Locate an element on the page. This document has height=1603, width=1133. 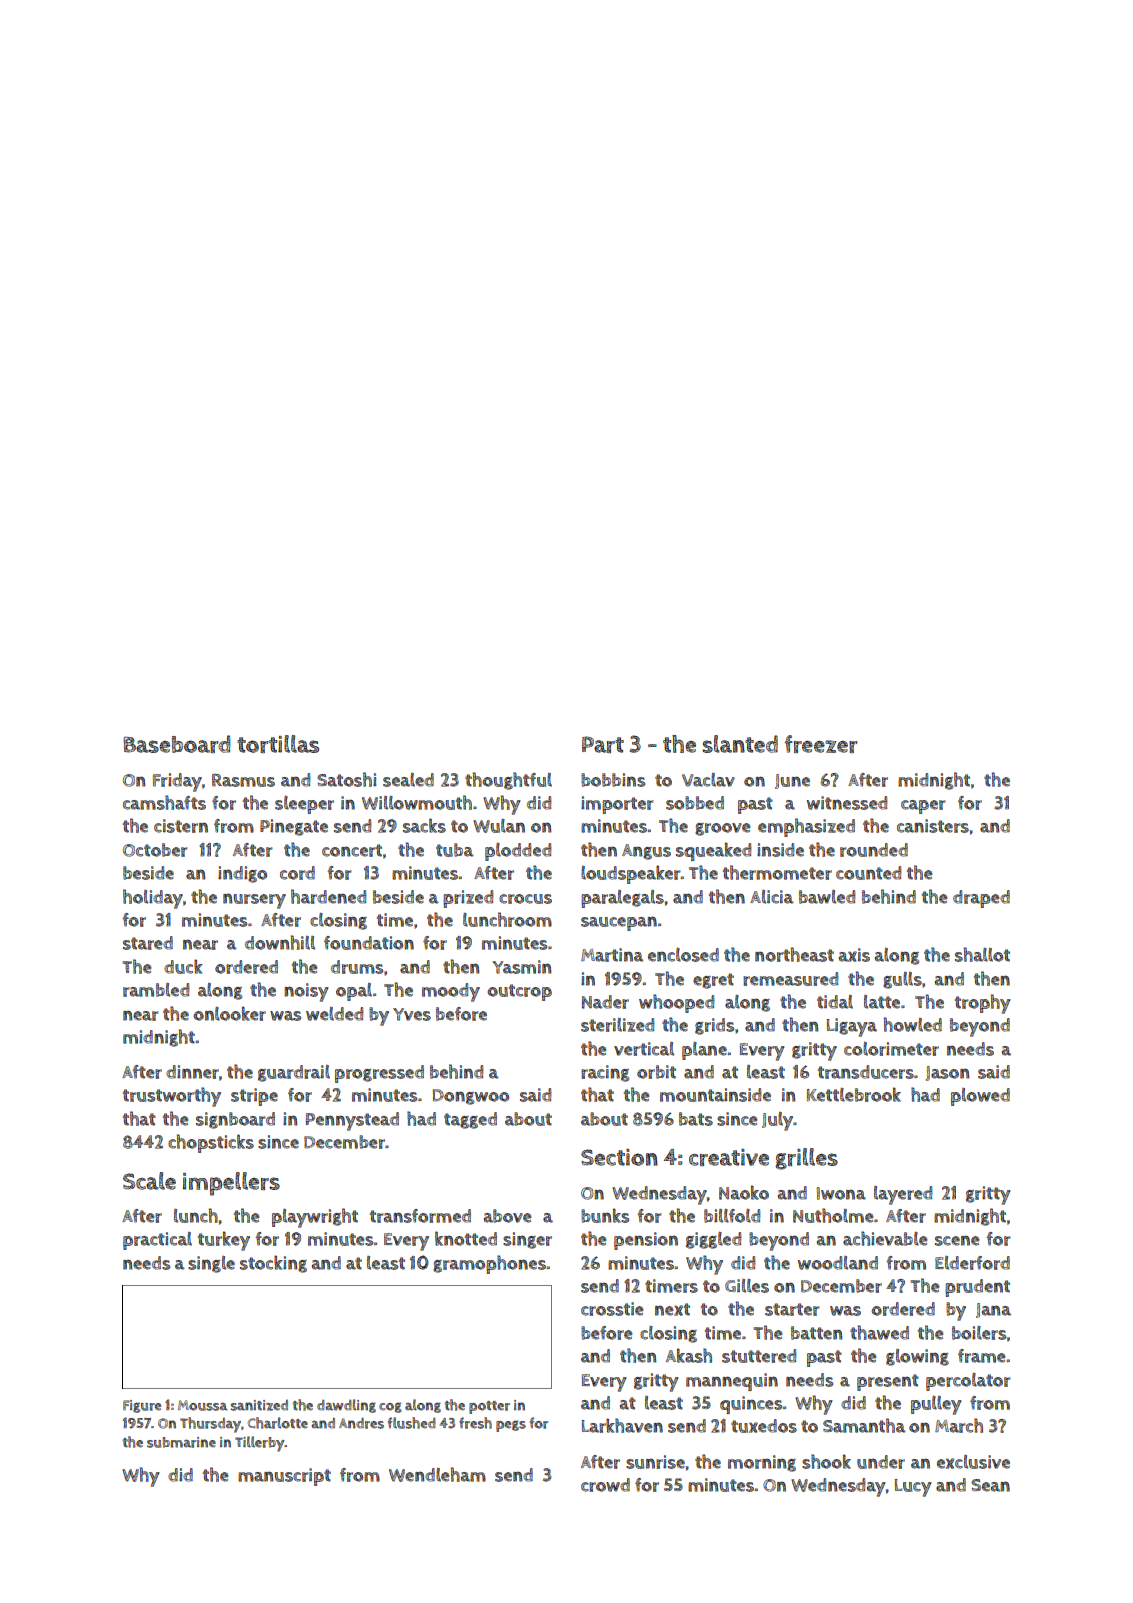
Martina is located at coordinates (612, 955).
